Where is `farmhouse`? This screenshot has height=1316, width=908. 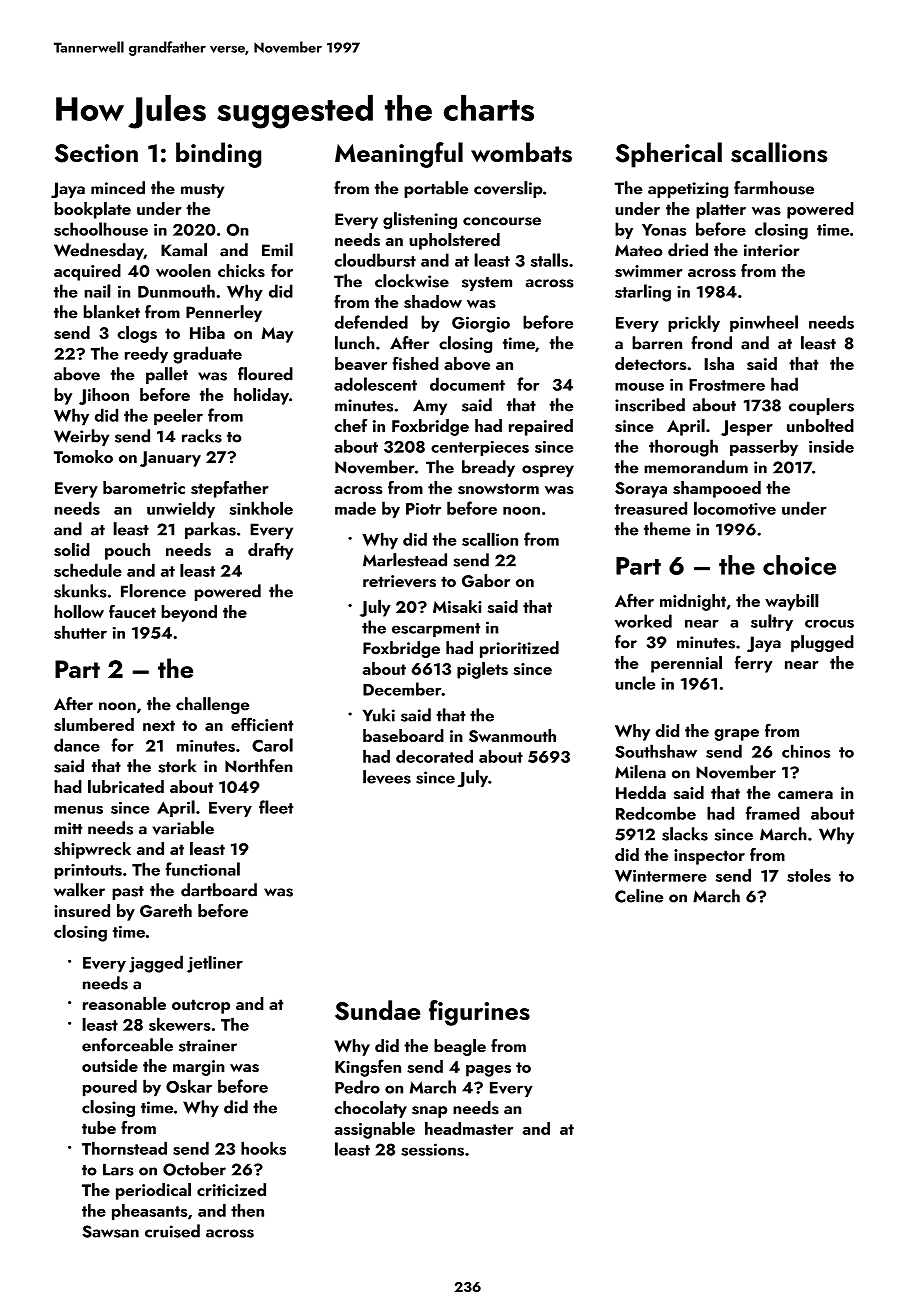
farmhouse is located at coordinates (774, 188).
